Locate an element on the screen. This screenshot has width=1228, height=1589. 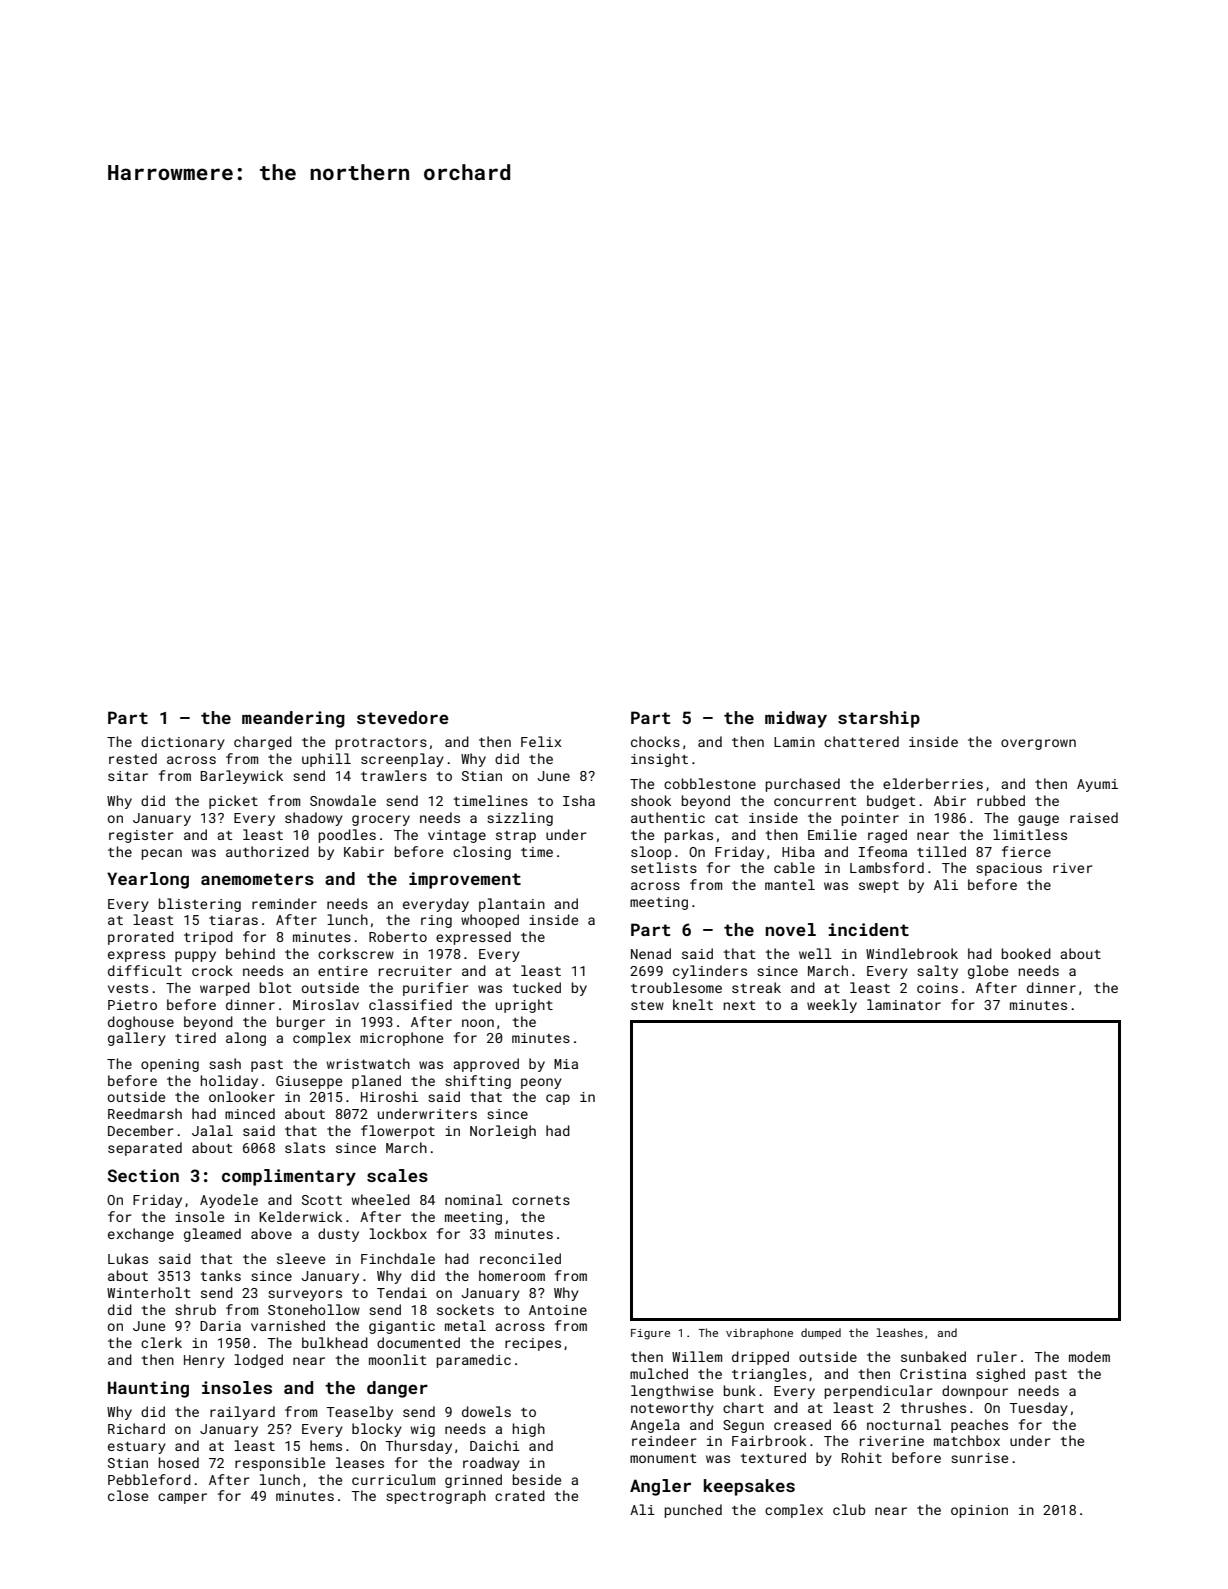
tripod is located at coordinates (208, 938).
